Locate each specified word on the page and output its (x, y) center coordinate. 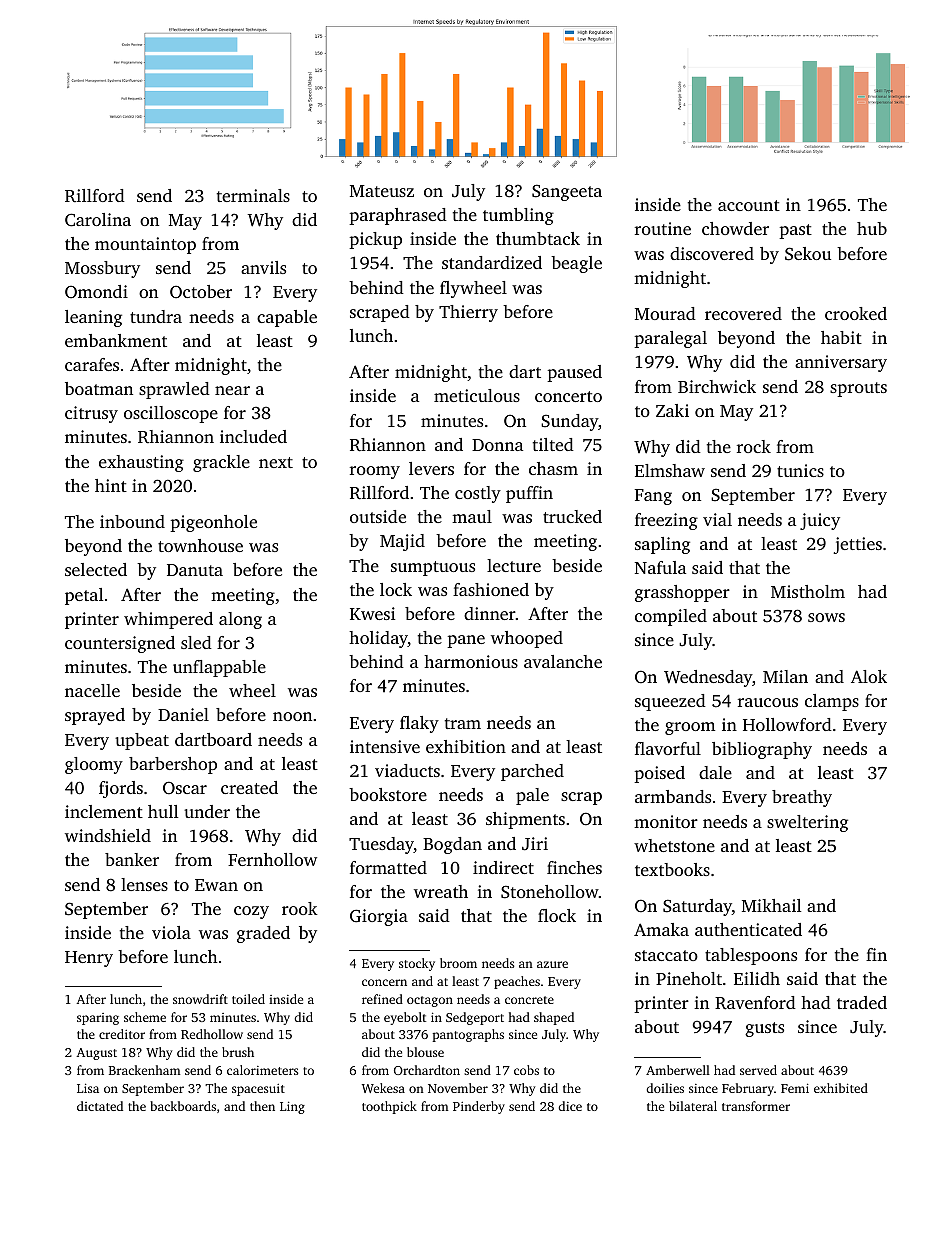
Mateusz (382, 191)
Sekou (808, 254)
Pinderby (479, 1107)
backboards (183, 1106)
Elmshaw (670, 470)
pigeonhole (213, 523)
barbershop (173, 765)
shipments (525, 820)
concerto (568, 396)
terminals (253, 195)
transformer (756, 1106)
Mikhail (771, 905)
